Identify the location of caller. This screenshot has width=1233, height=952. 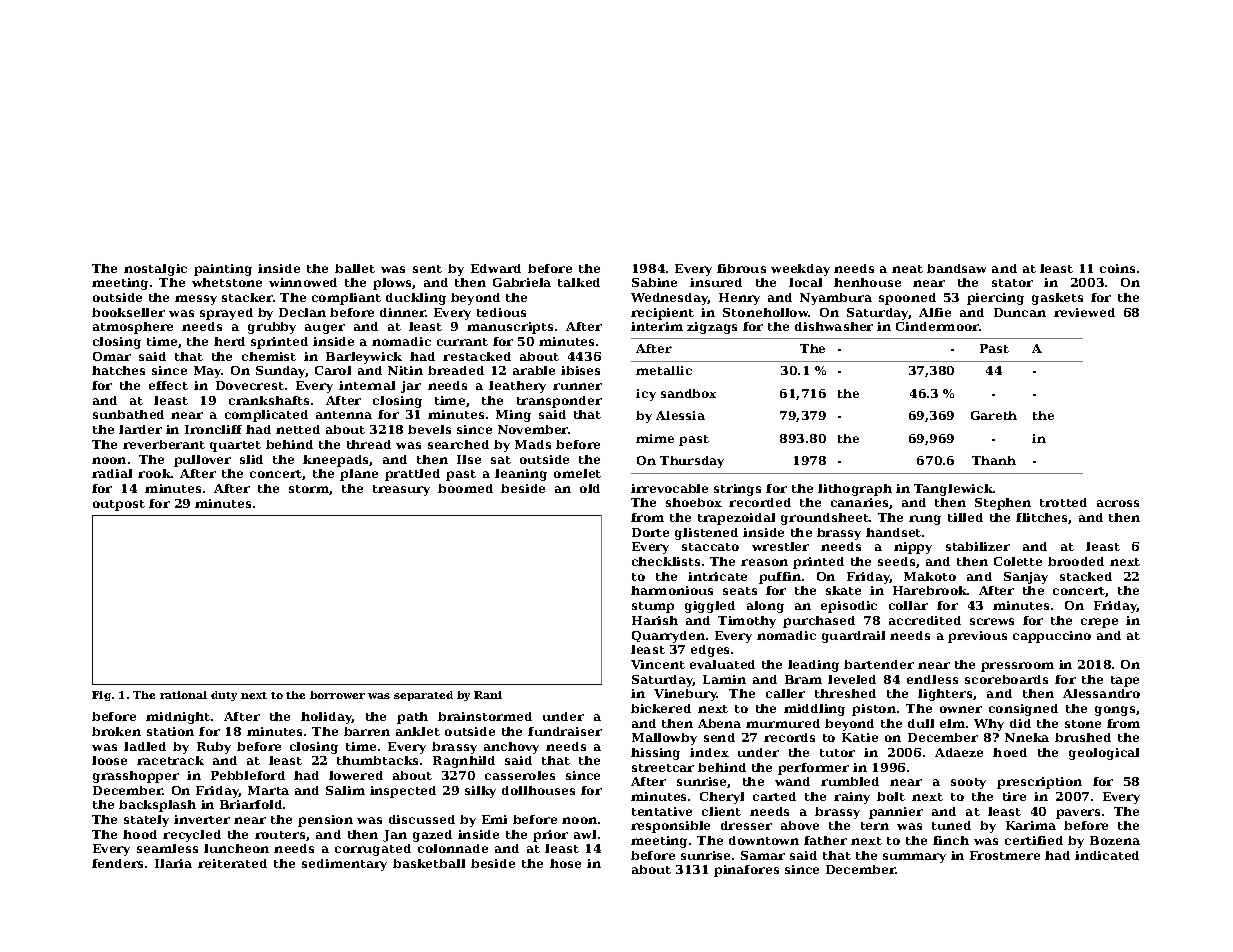
(785, 693).
